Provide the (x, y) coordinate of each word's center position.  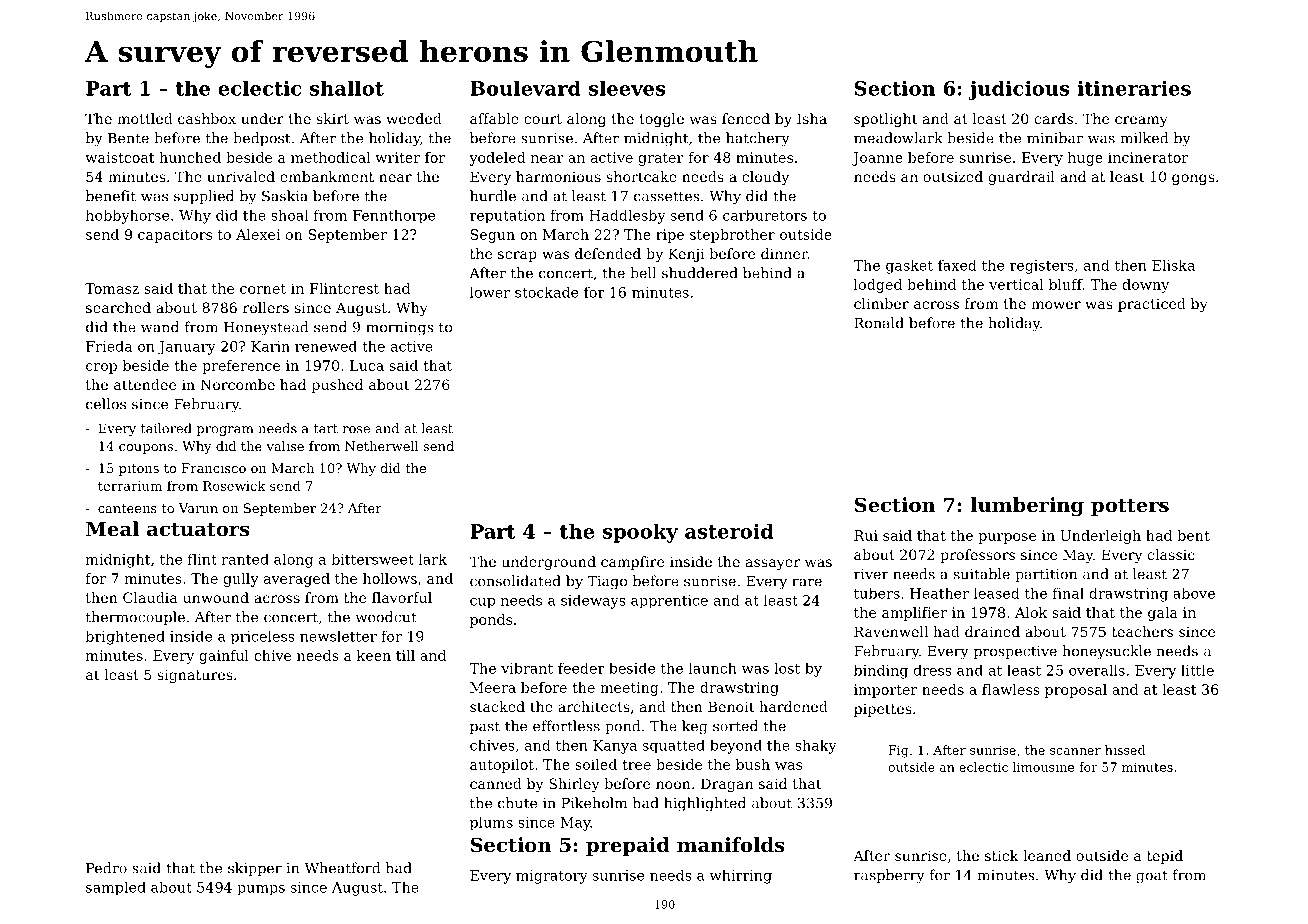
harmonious (558, 176)
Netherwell (382, 446)
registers (1042, 267)
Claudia (150, 597)
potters (1130, 507)
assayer (773, 564)
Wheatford (342, 868)
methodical (331, 157)
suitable (982, 574)
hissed (1125, 750)
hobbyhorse (127, 216)
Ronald (879, 323)
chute (517, 803)
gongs (1193, 179)
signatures (195, 676)
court (543, 119)
